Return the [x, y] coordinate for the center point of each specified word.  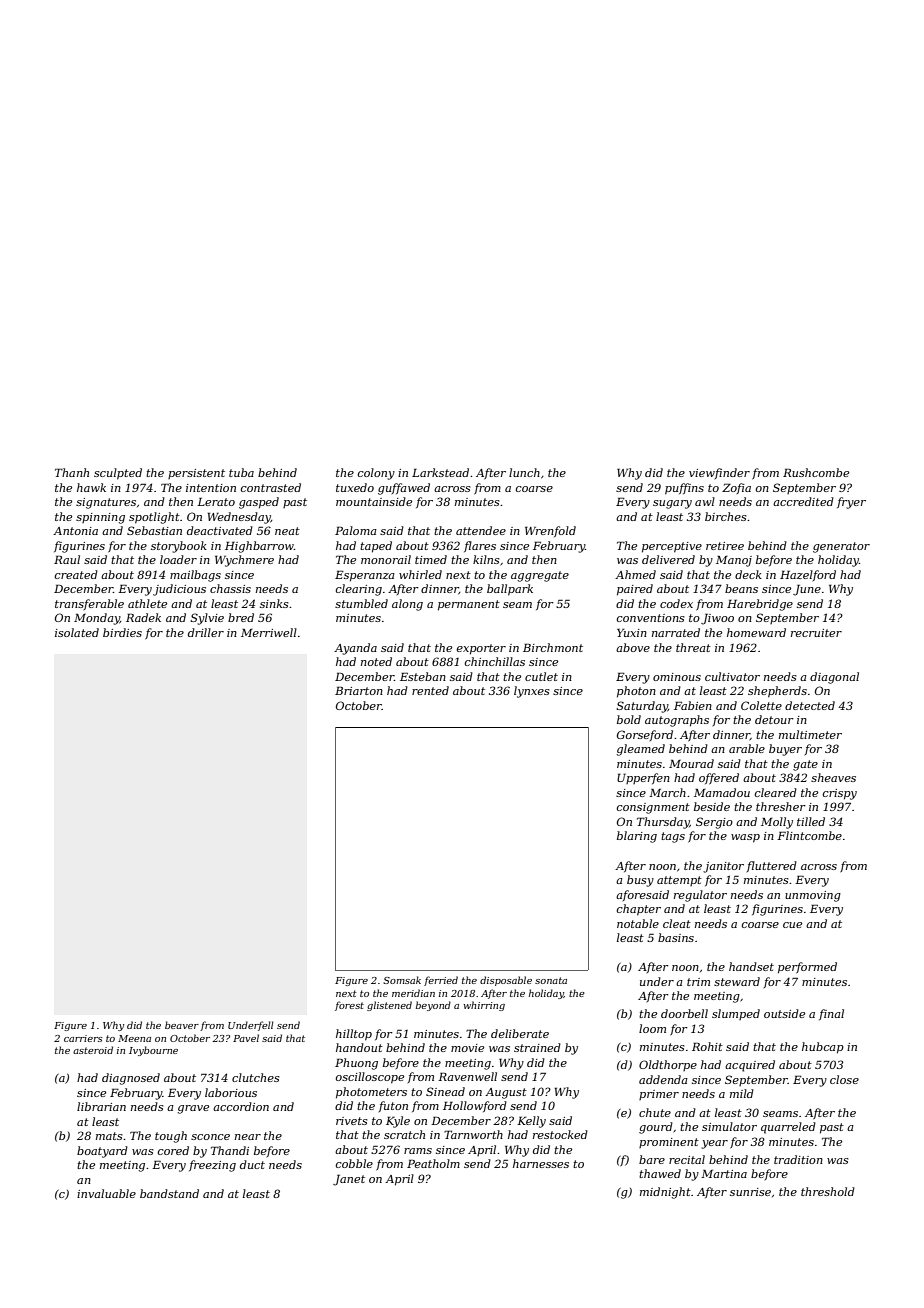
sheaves [833, 777]
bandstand [169, 1193]
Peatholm [433, 1163]
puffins [684, 489]
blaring [637, 837]
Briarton [359, 690]
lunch [524, 472]
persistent [196, 474]
